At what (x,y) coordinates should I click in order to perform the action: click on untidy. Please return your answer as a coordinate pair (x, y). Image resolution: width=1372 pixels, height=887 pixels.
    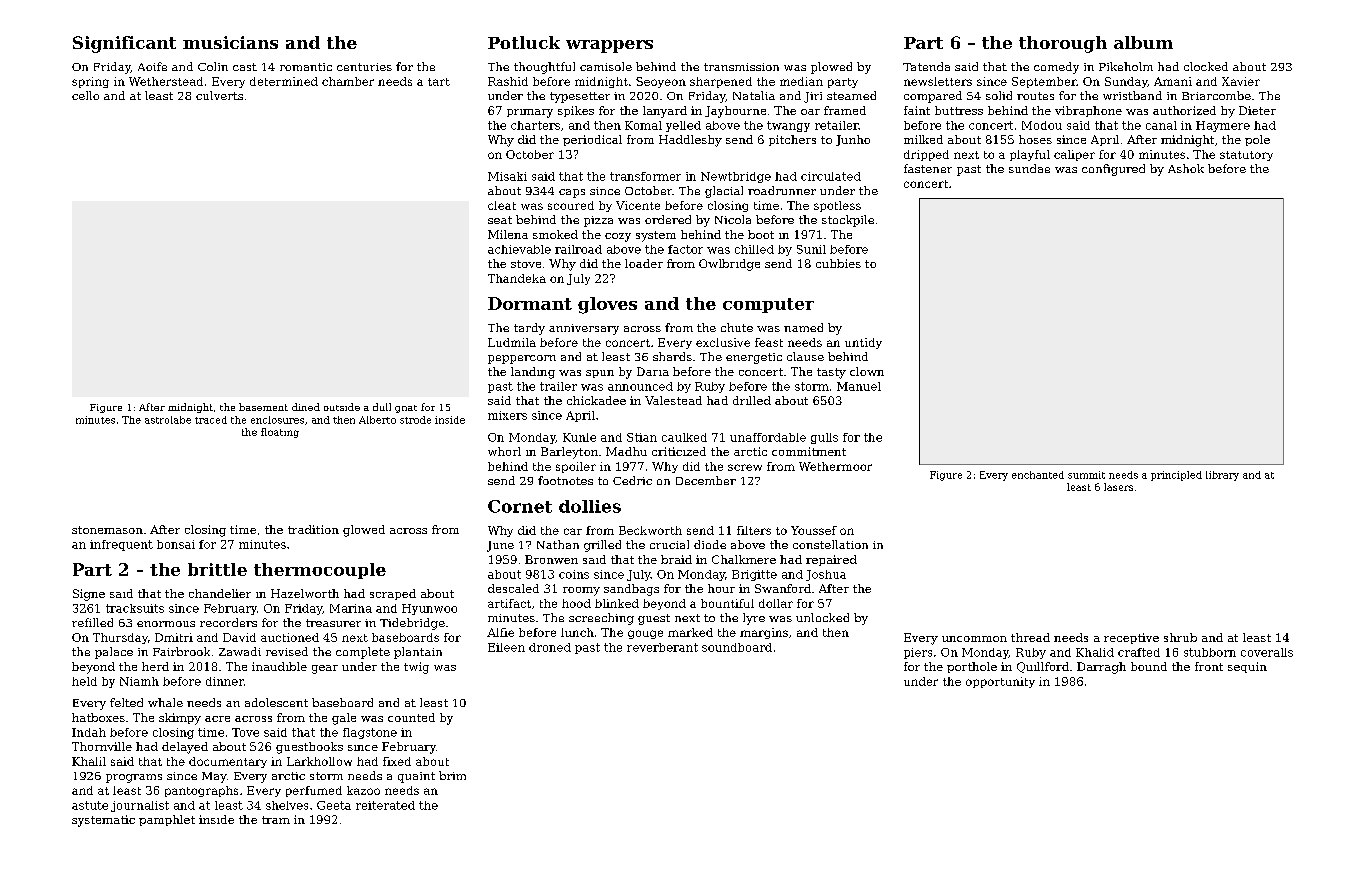
    Looking at the image, I should click on (863, 343).
